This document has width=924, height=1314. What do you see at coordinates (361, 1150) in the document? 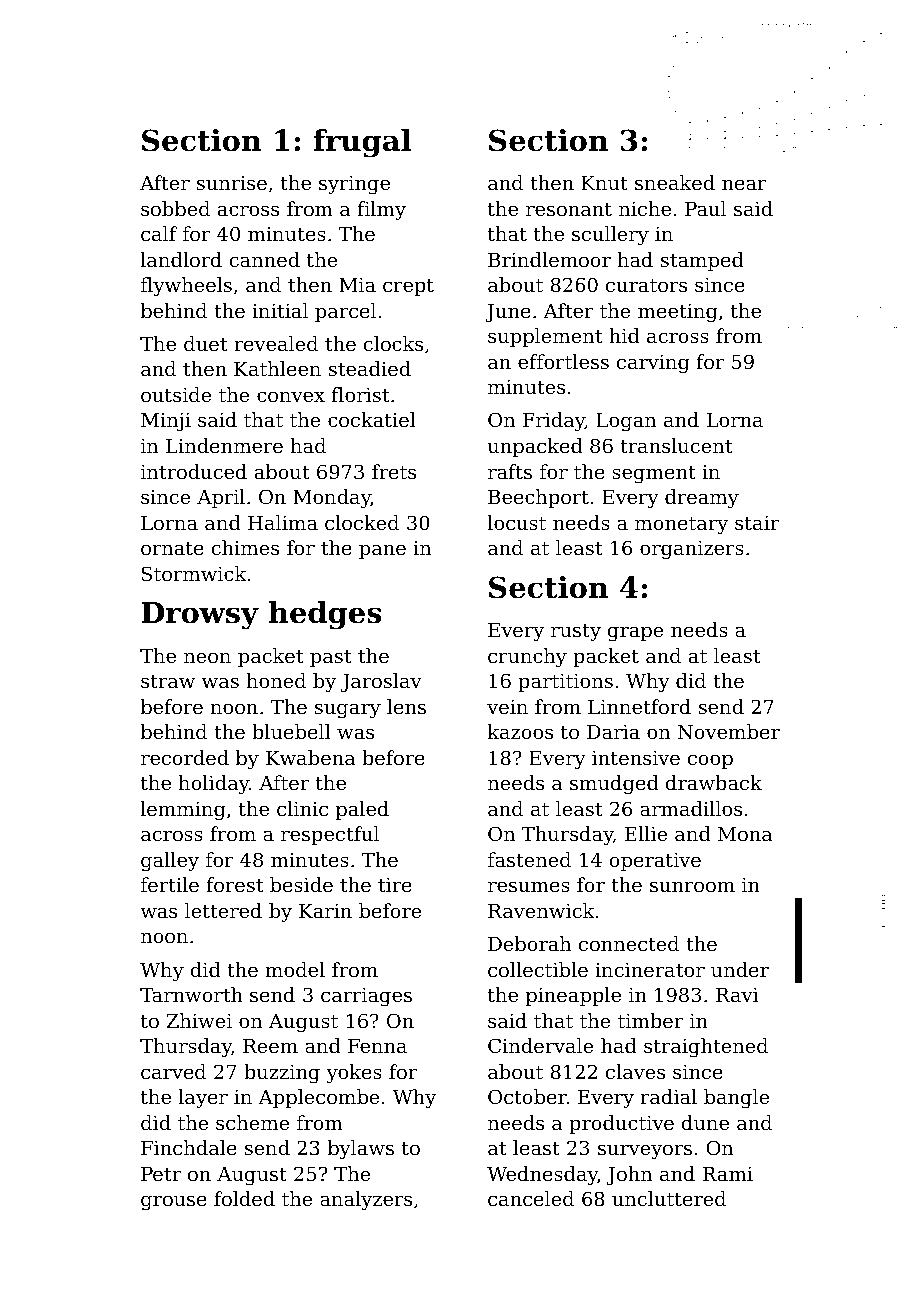
I see `bylaws` at bounding box center [361, 1150].
